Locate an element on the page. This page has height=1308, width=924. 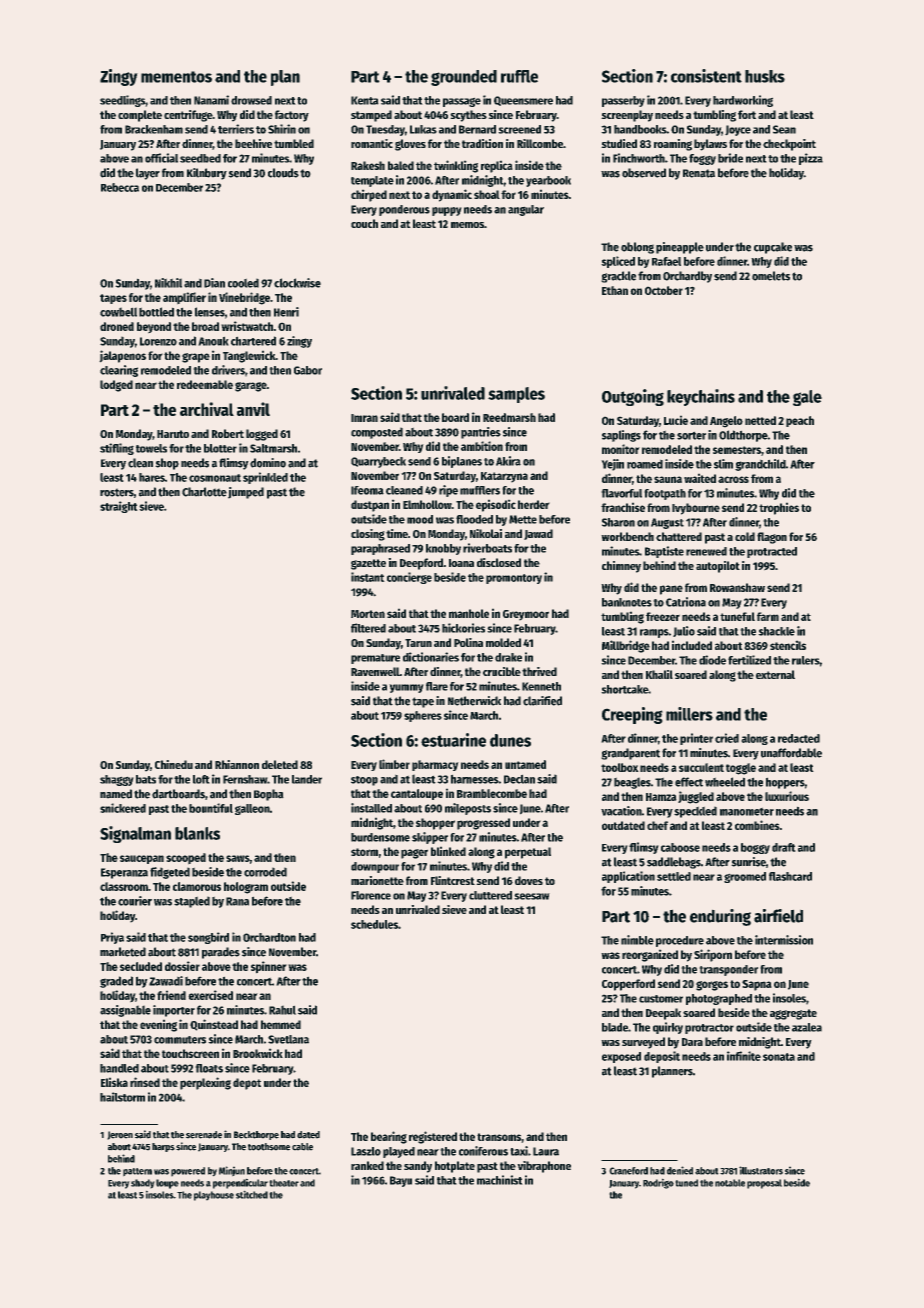
shady is located at coordinates (143, 1184).
